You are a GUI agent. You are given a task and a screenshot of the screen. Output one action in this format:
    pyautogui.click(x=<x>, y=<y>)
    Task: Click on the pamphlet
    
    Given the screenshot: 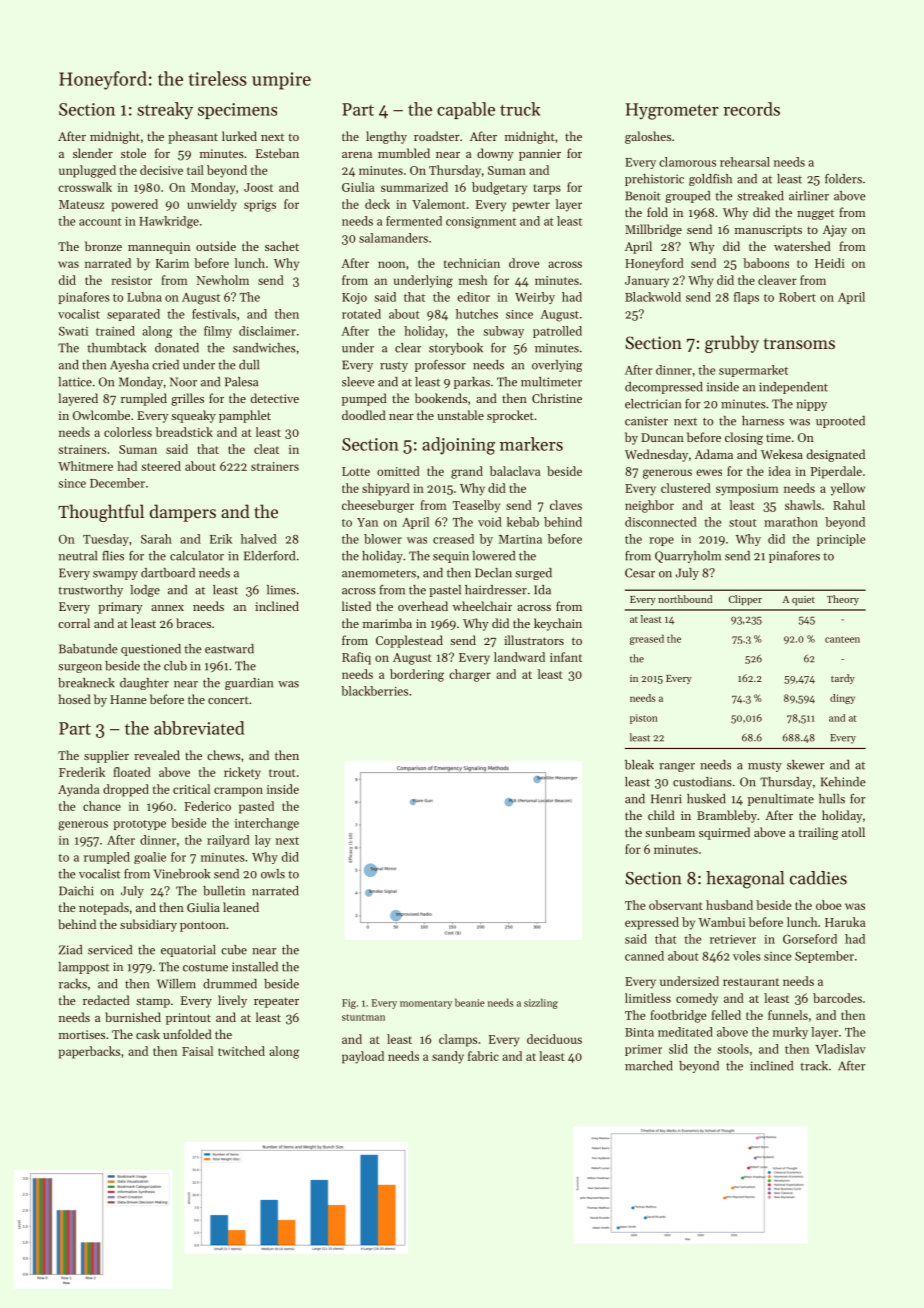 What is the action you would take?
    pyautogui.click(x=245, y=416)
